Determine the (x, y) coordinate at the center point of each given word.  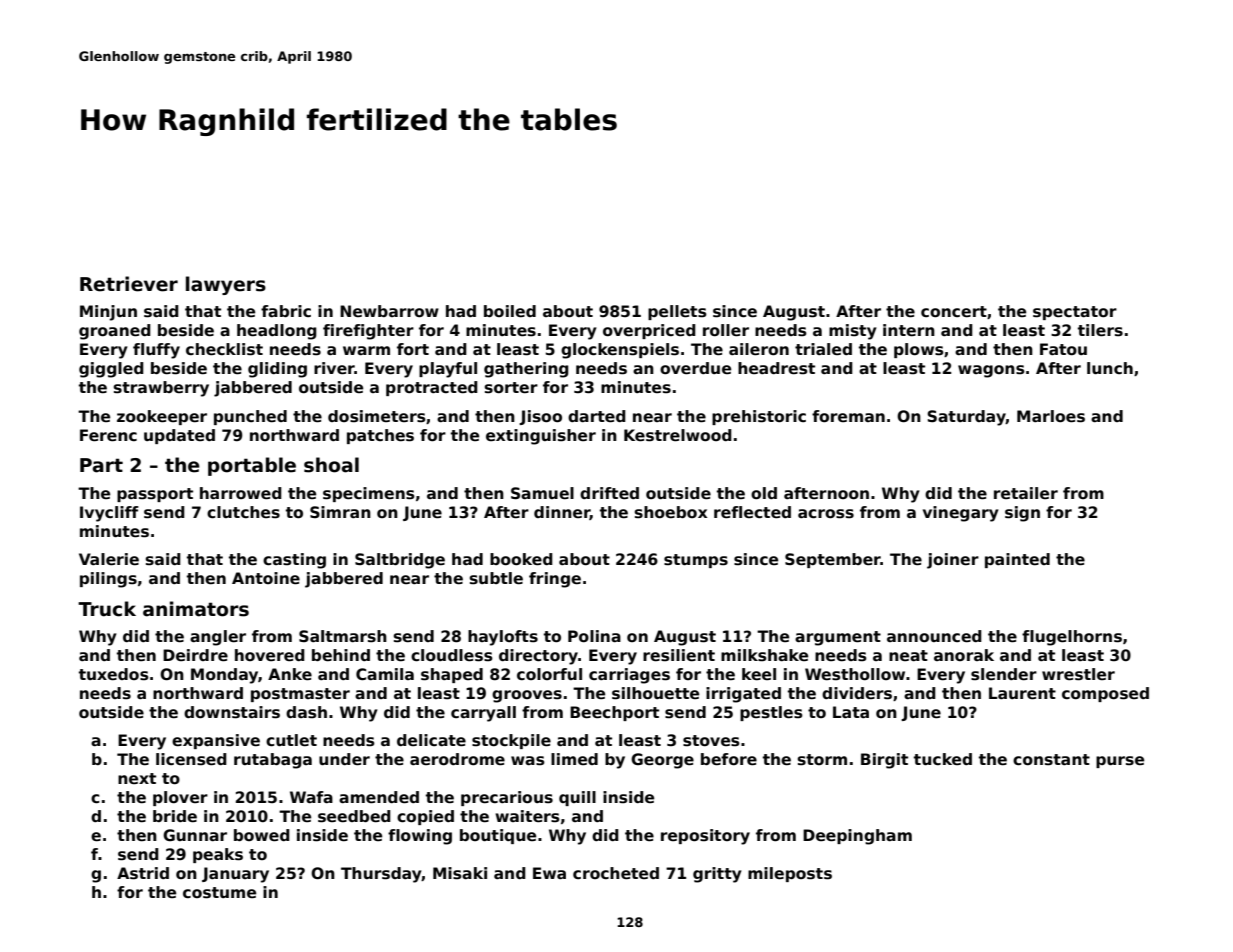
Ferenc (108, 435)
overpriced (649, 331)
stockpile (511, 741)
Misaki (460, 873)
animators (196, 609)
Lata (851, 712)
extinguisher (541, 437)
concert (954, 312)
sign (1022, 514)
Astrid (143, 873)
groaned (115, 332)
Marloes (1051, 416)
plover (180, 798)
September (833, 560)
